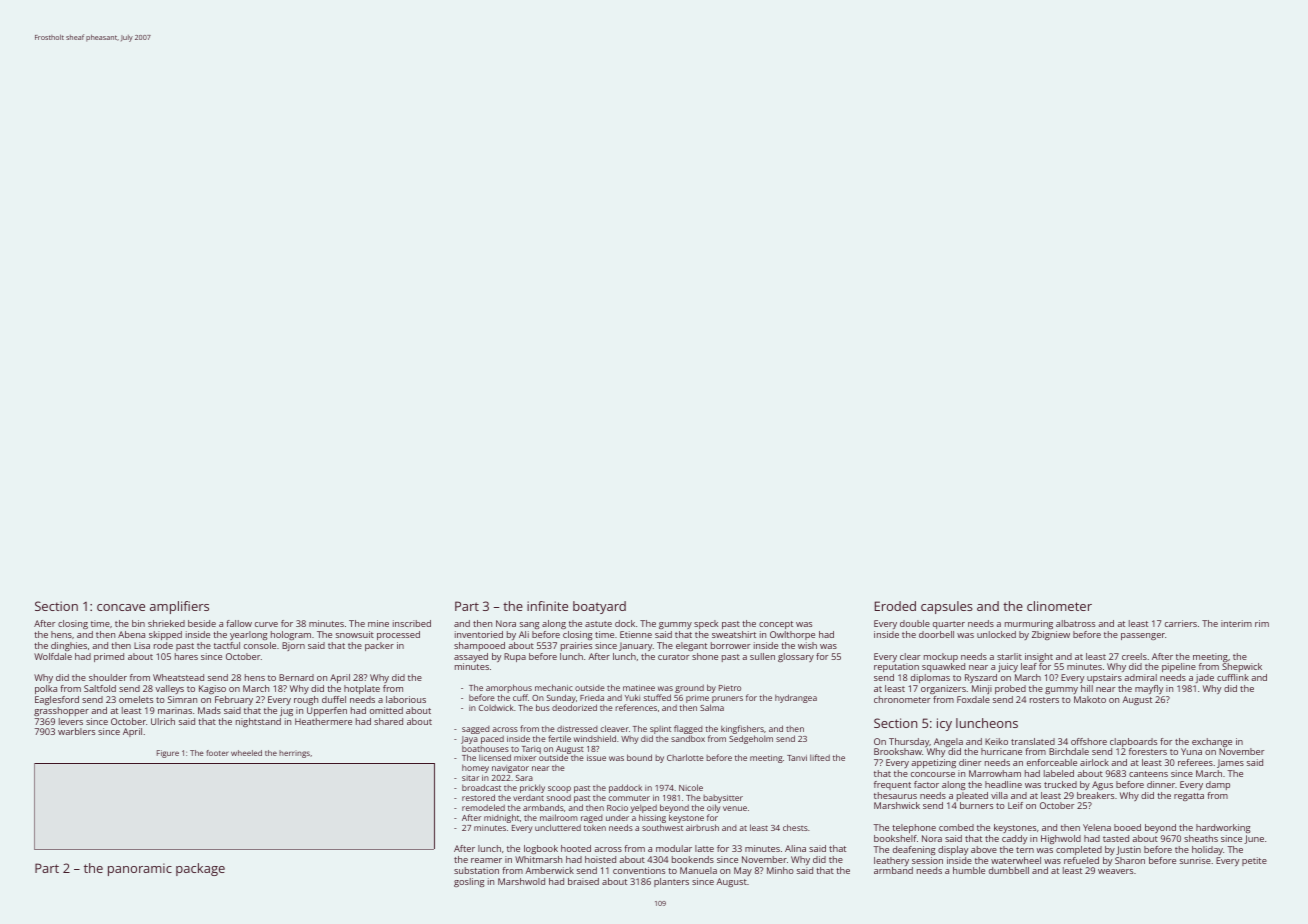 This screenshot has height=924, width=1308. Describe the element at coordinates (941, 657) in the screenshot. I see `mockup` at that location.
